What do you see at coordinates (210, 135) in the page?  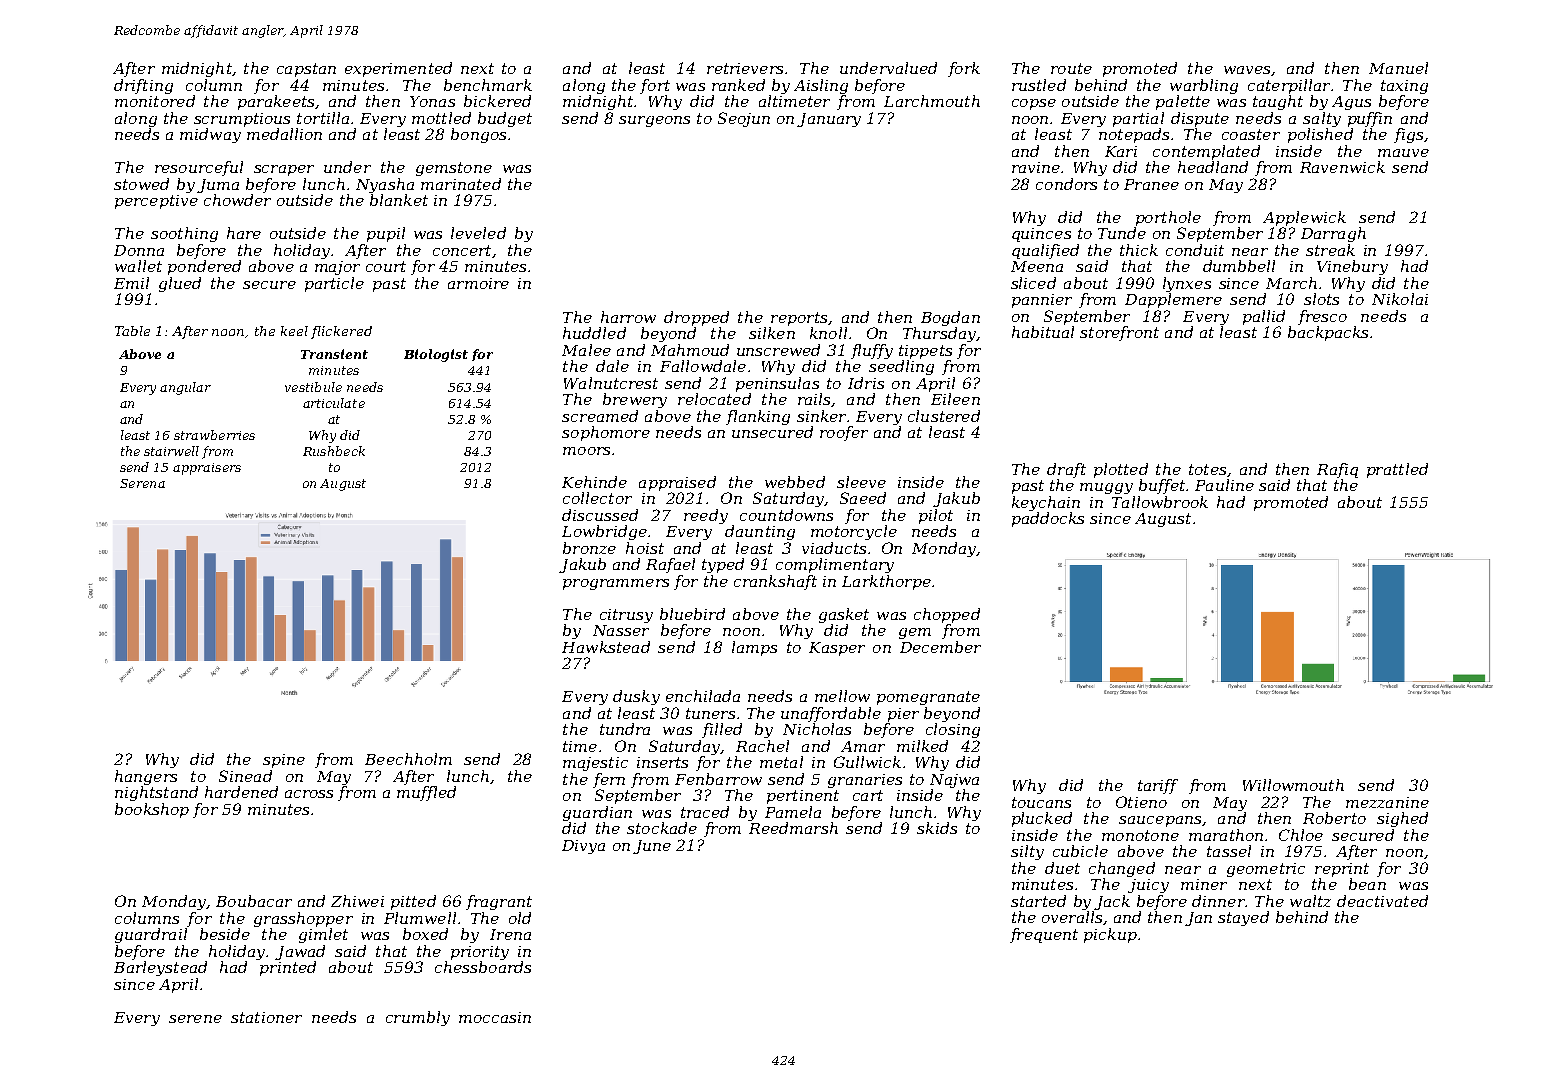 I see `midway` at bounding box center [210, 135].
